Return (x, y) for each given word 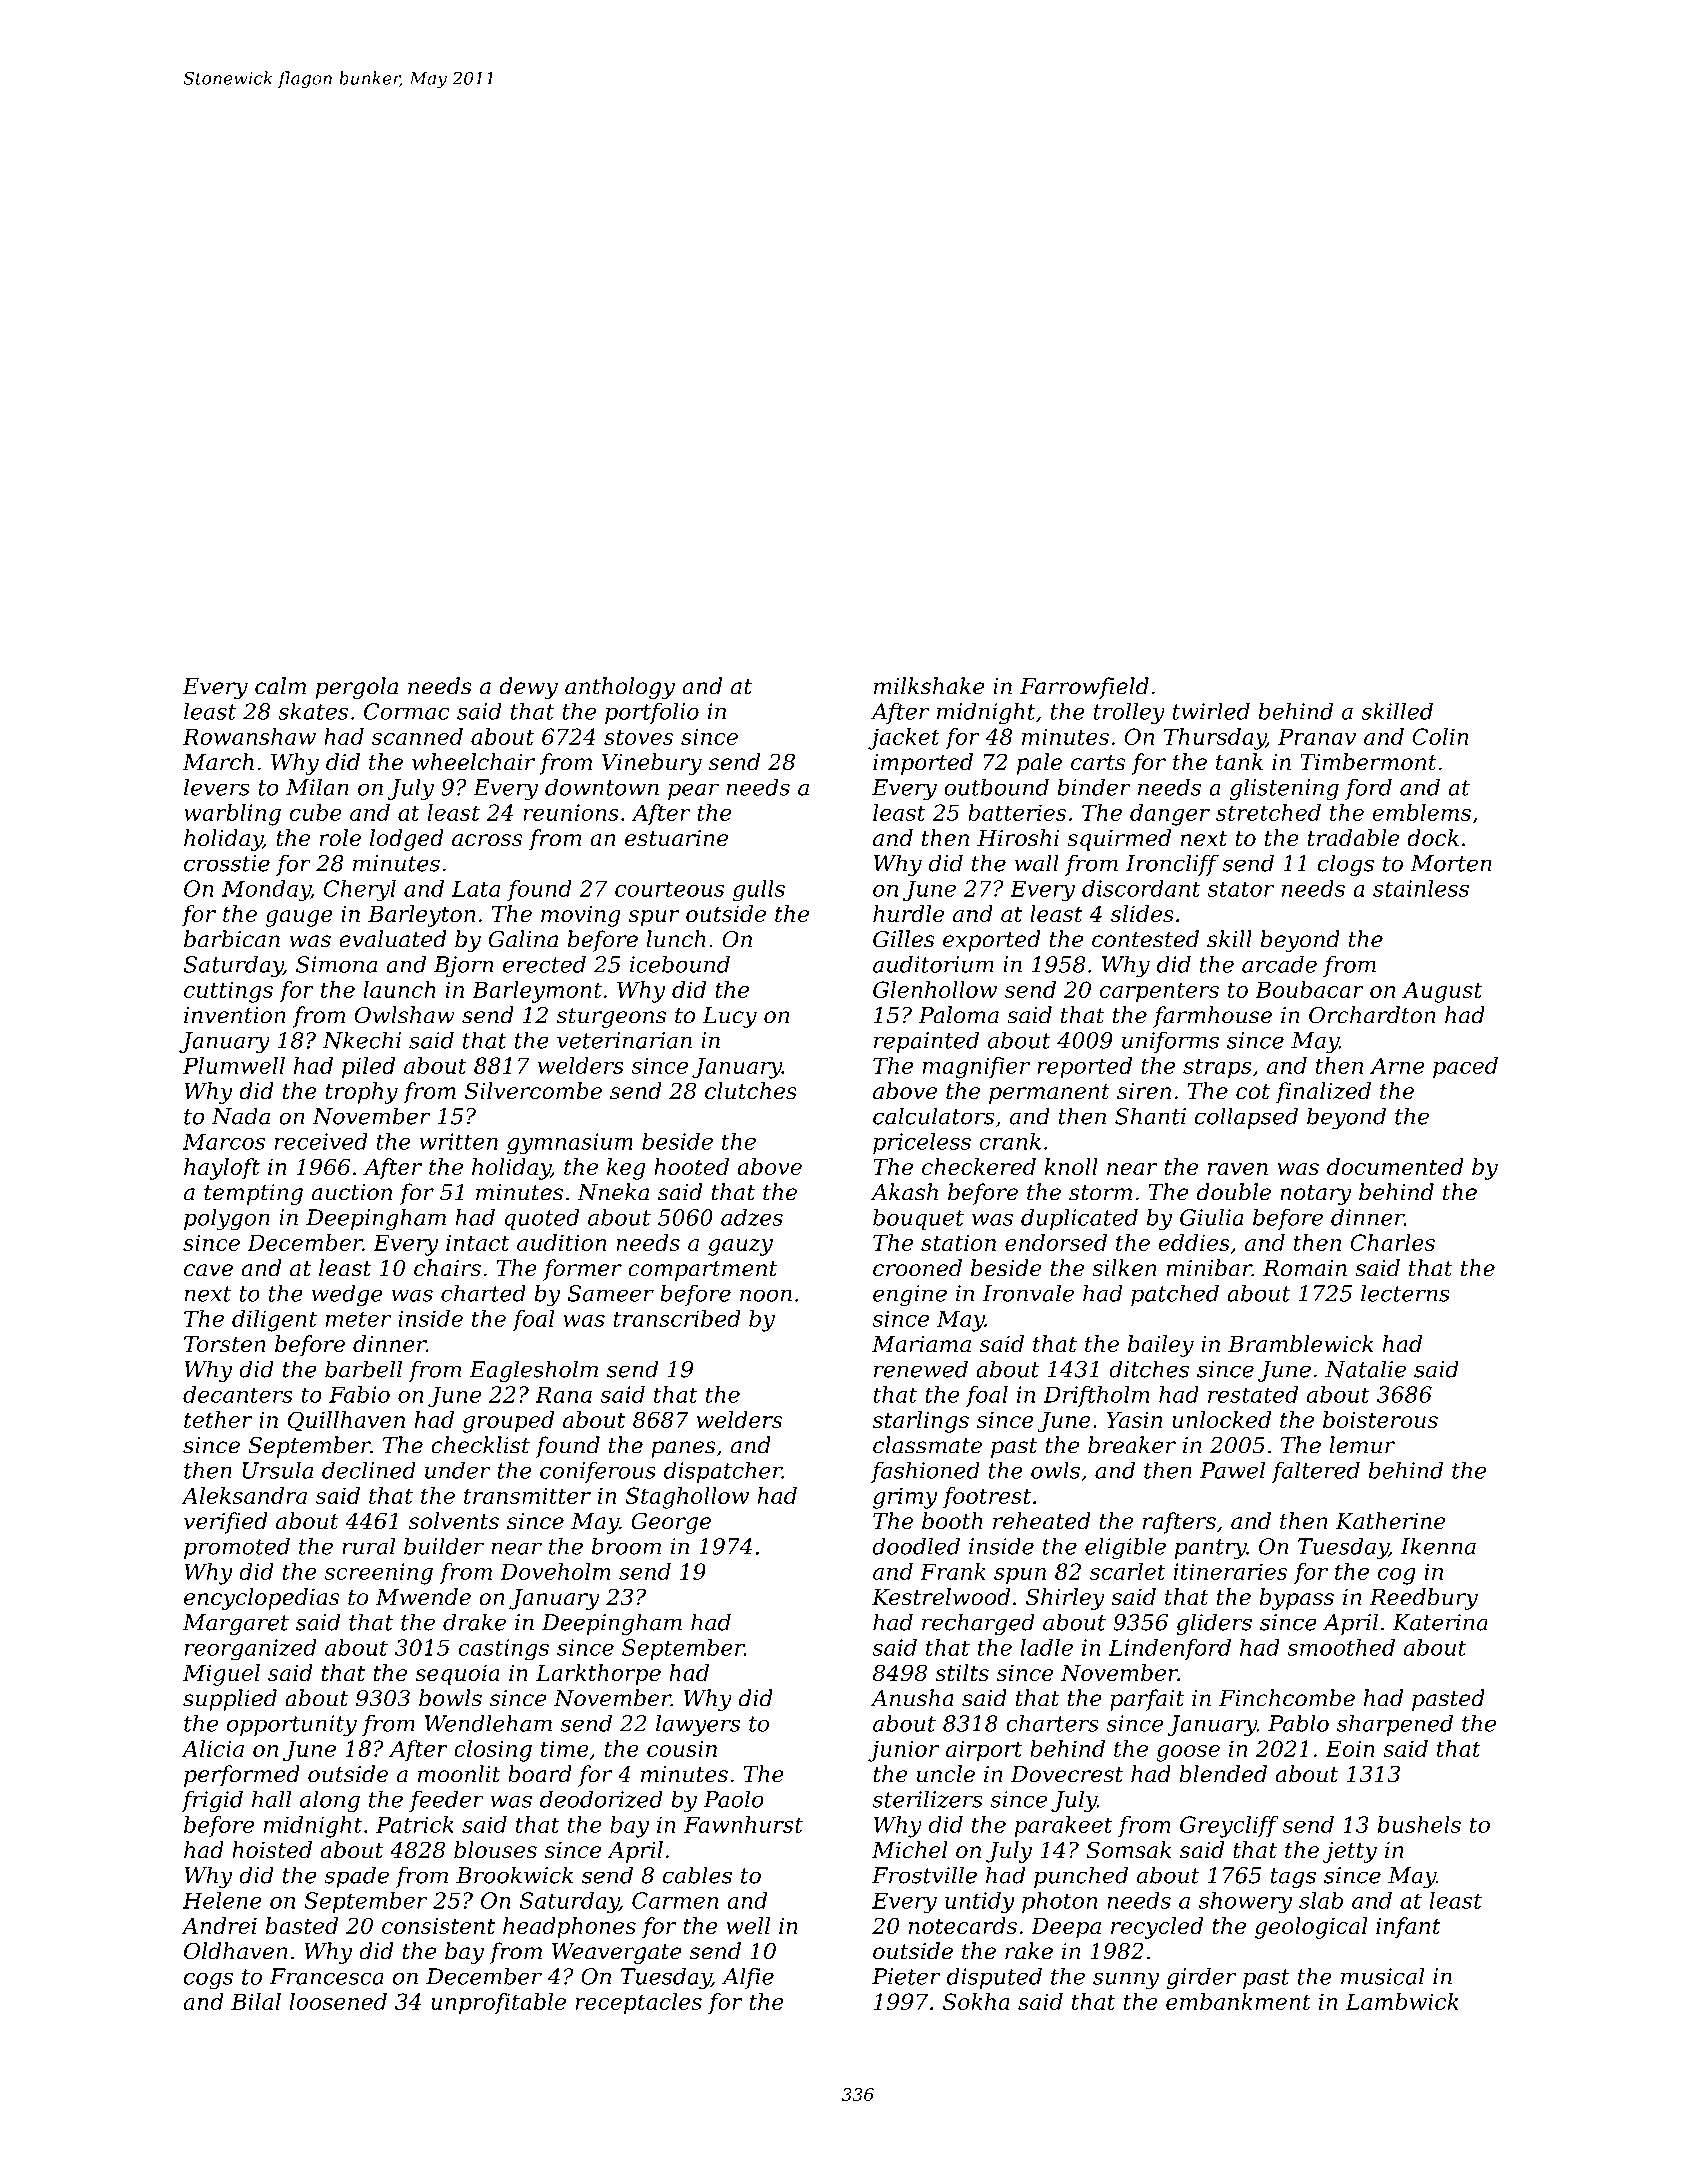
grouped (508, 1422)
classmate (927, 1445)
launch (399, 989)
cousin (682, 1748)
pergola (357, 688)
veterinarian (624, 1040)
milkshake (929, 686)
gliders (1214, 1624)
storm (1100, 1193)
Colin (1440, 736)
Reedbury (1423, 1599)
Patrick (415, 1824)
